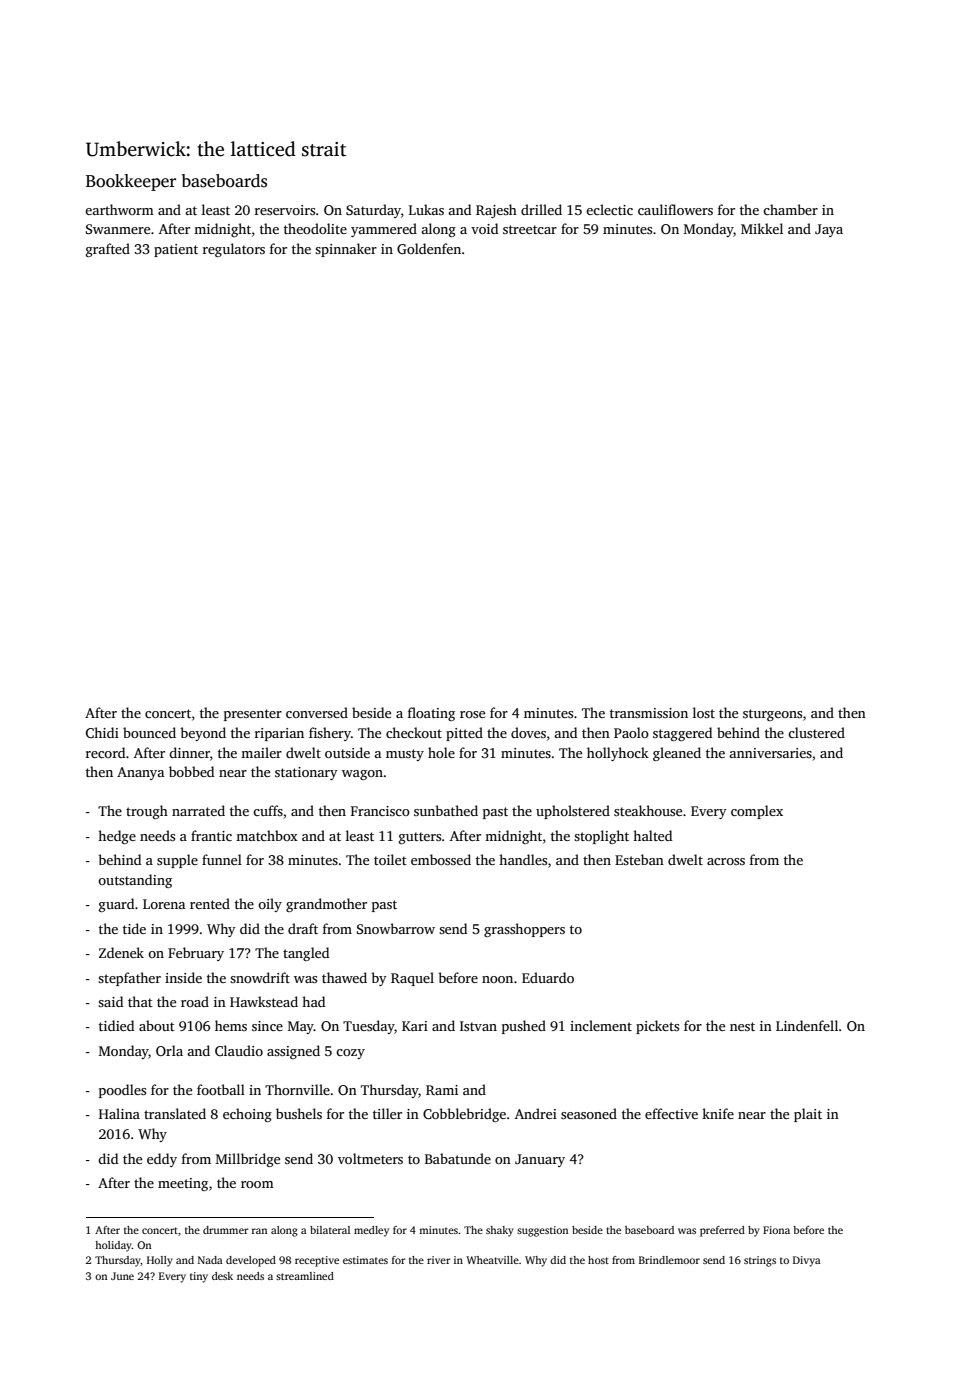 The width and height of the page is (955, 1383). I want to click on chamber, so click(790, 209).
